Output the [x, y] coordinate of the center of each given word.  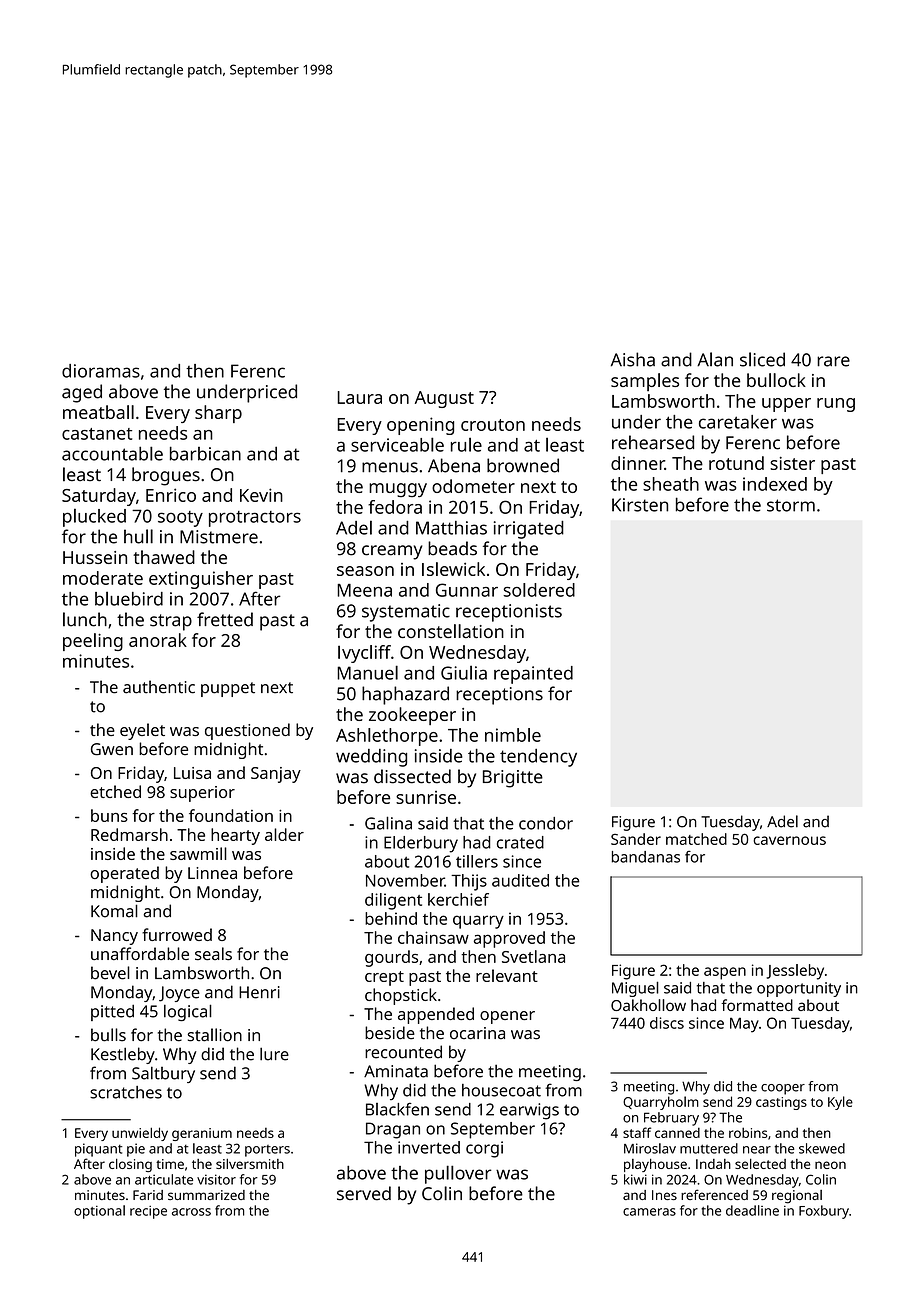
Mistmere [219, 537]
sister [792, 463]
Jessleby [795, 972]
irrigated [529, 530]
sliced [762, 359]
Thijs [469, 882]
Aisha [633, 359]
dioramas [101, 371]
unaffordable [140, 953]
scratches [126, 1092]
